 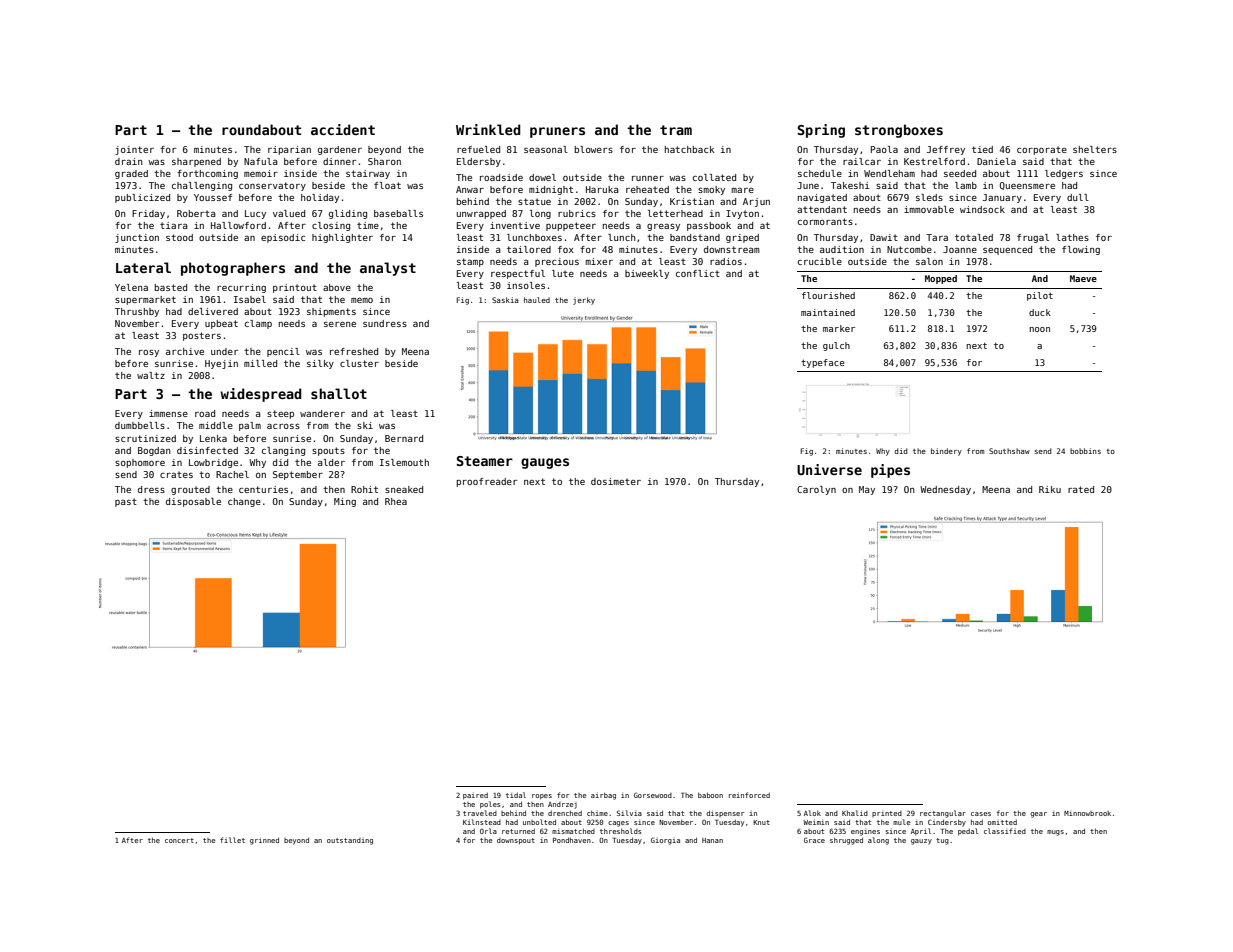 What do you see at coordinates (283, 451) in the image?
I see `clanging` at bounding box center [283, 451].
